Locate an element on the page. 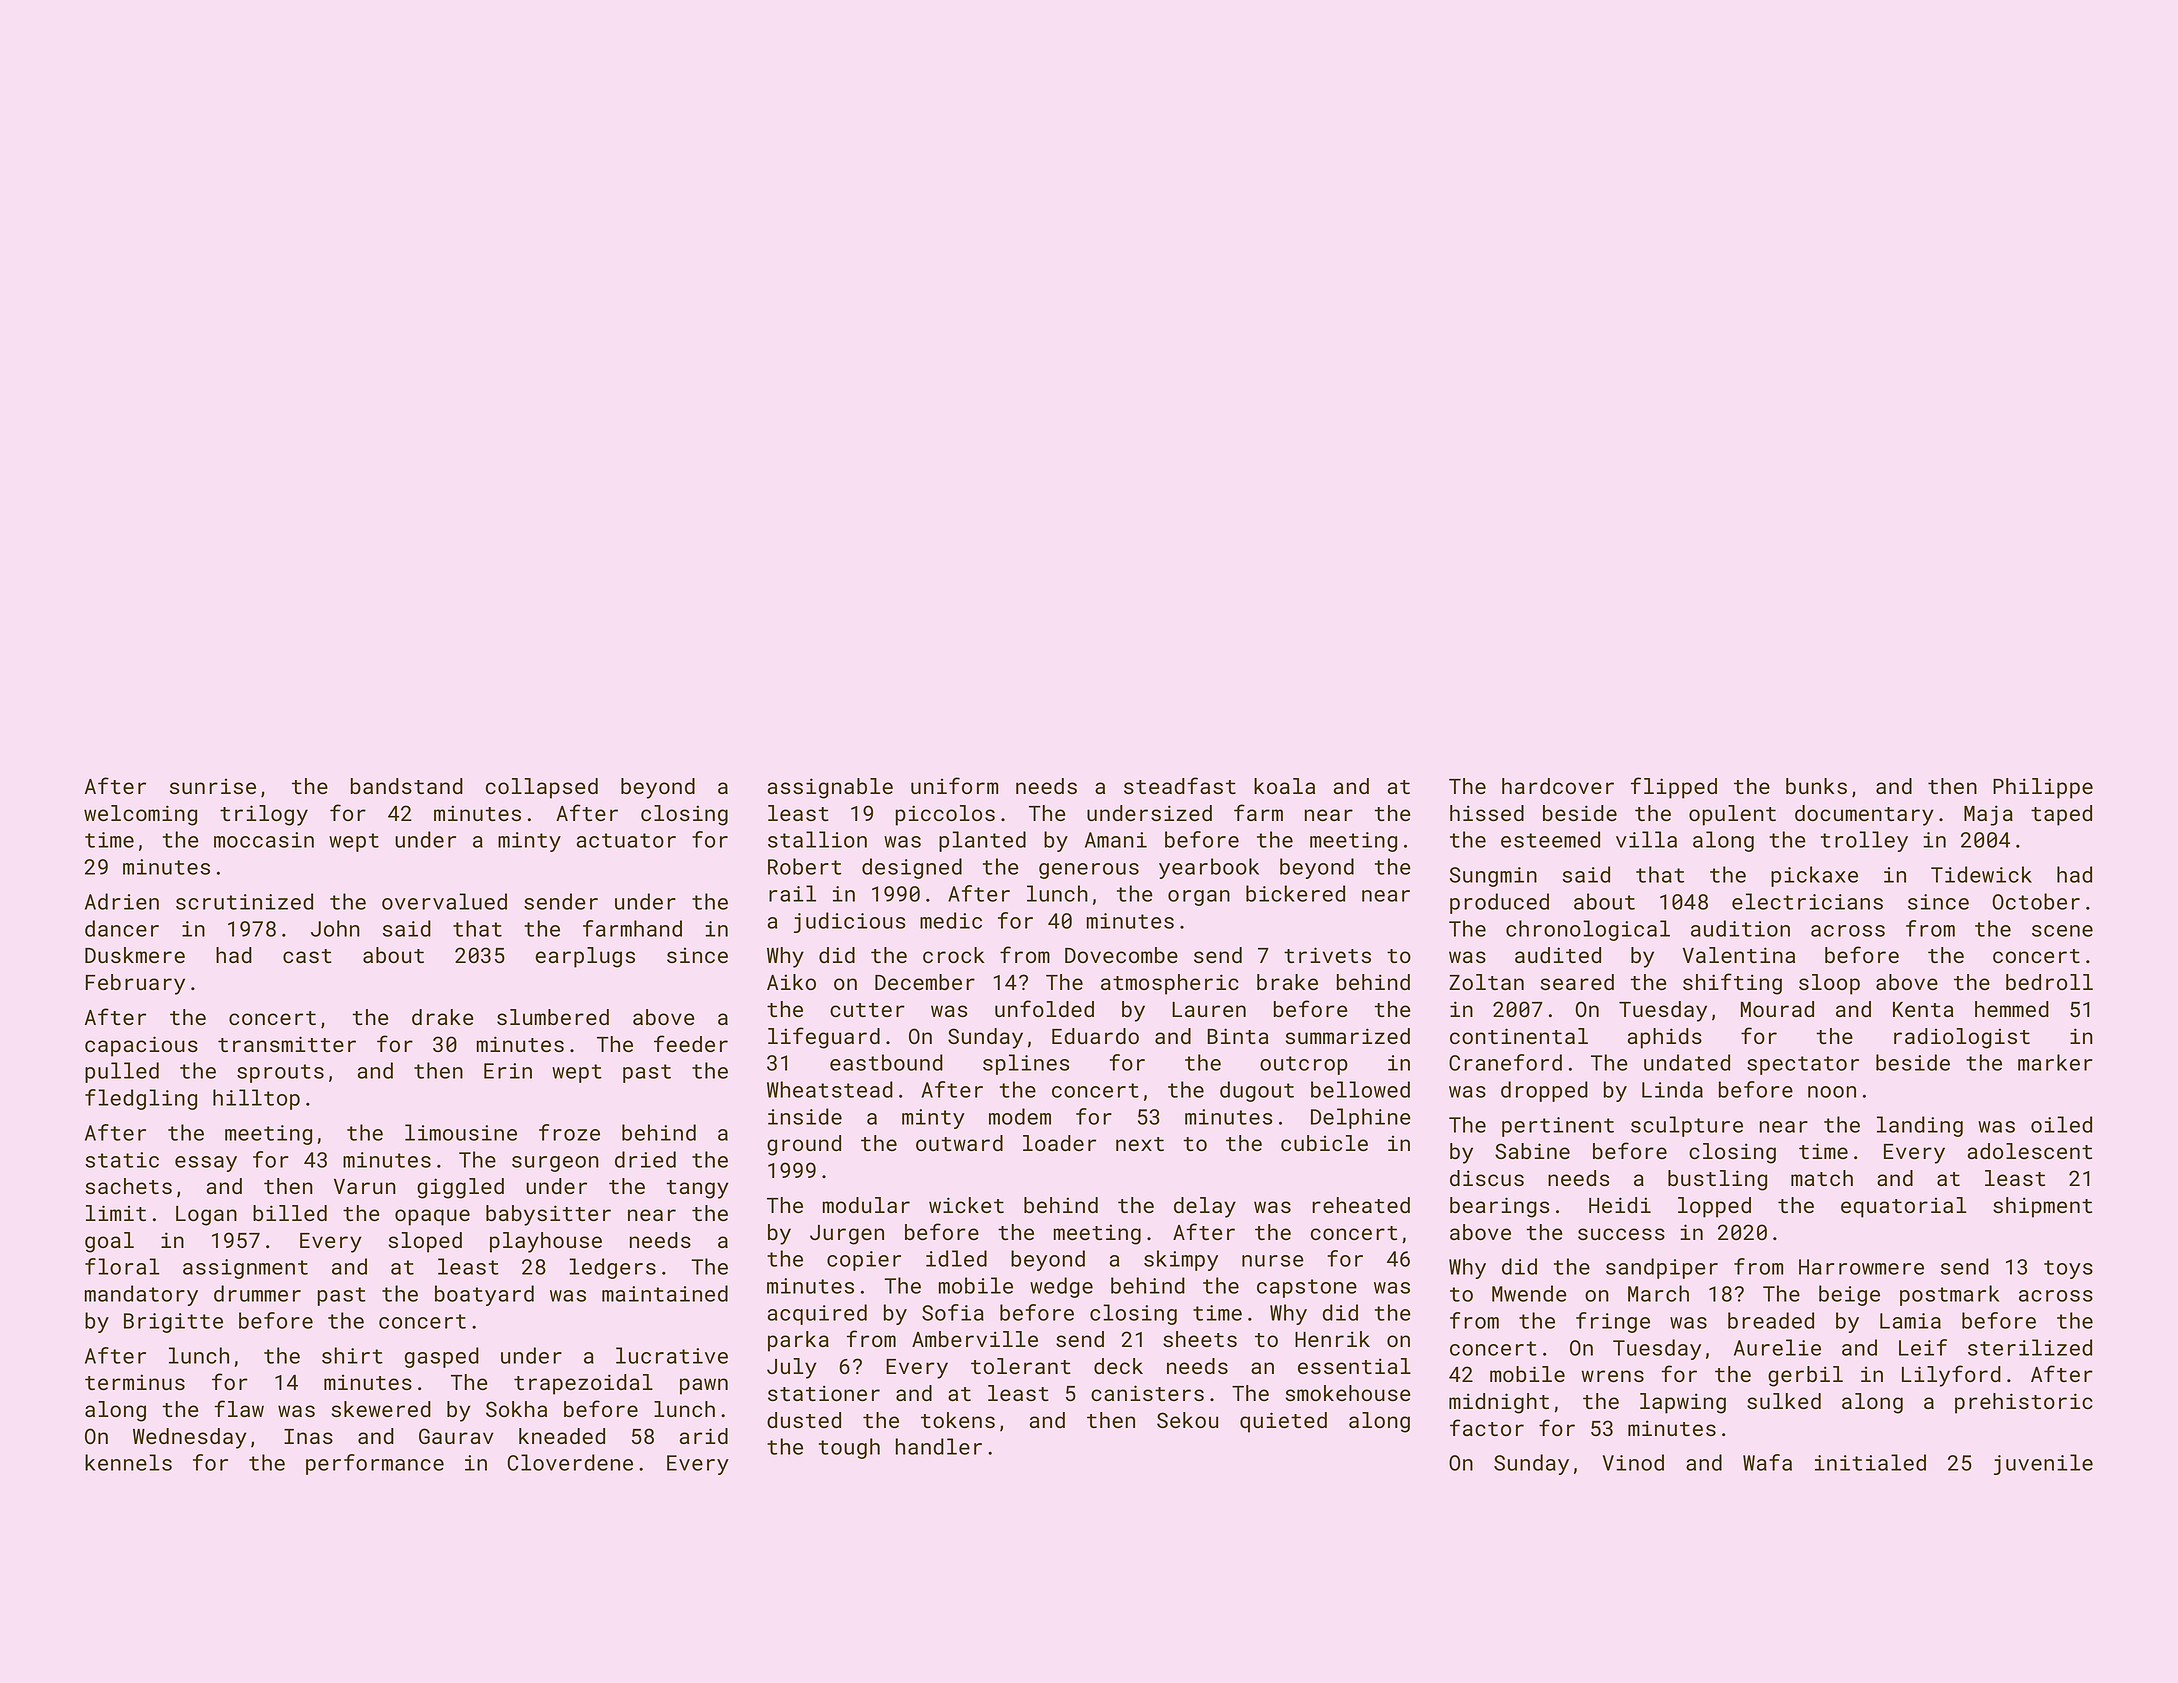 The width and height of the page is (2178, 1683). scene is located at coordinates (2062, 931).
